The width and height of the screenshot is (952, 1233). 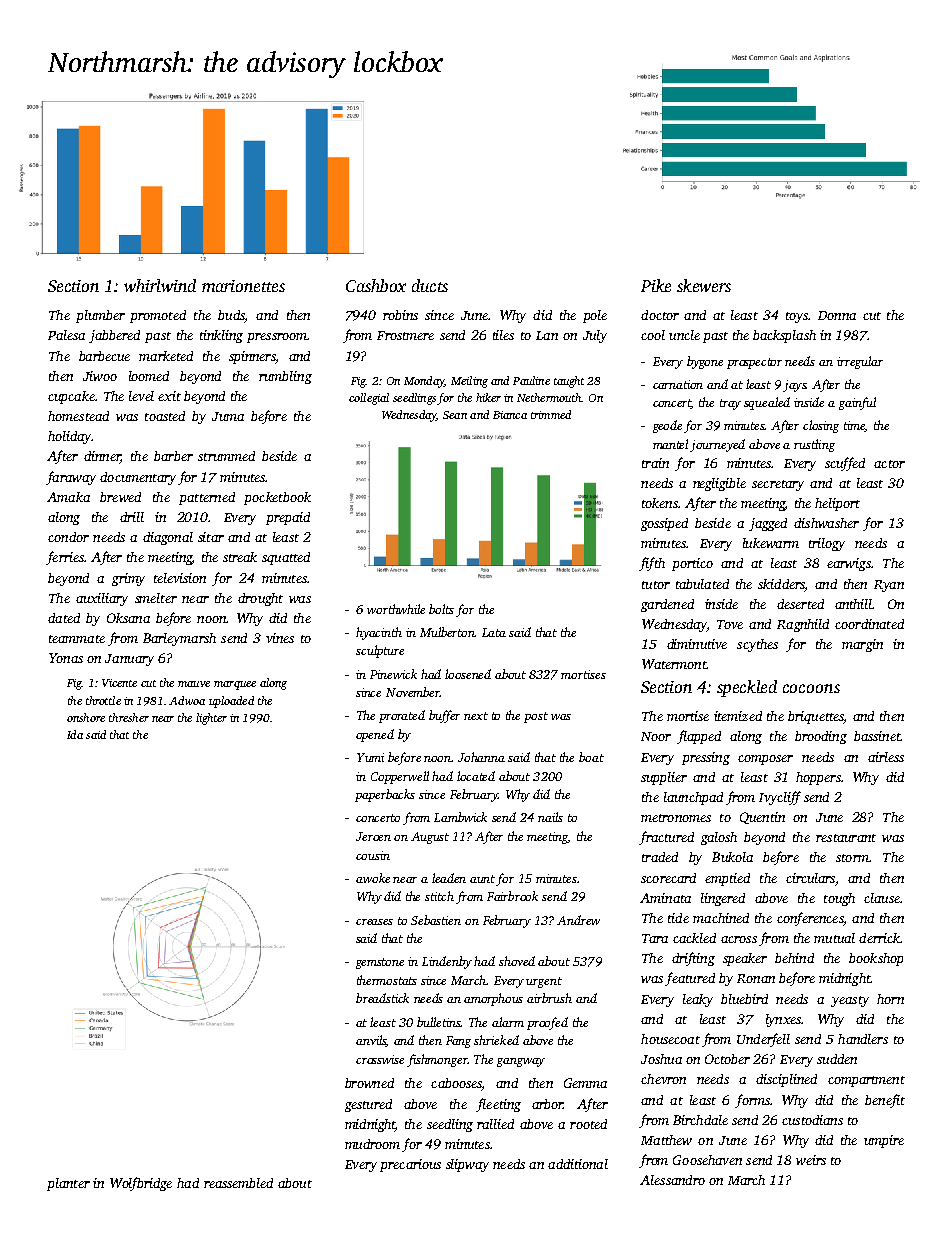 What do you see at coordinates (547, 1023) in the screenshot?
I see `proofed` at bounding box center [547, 1023].
